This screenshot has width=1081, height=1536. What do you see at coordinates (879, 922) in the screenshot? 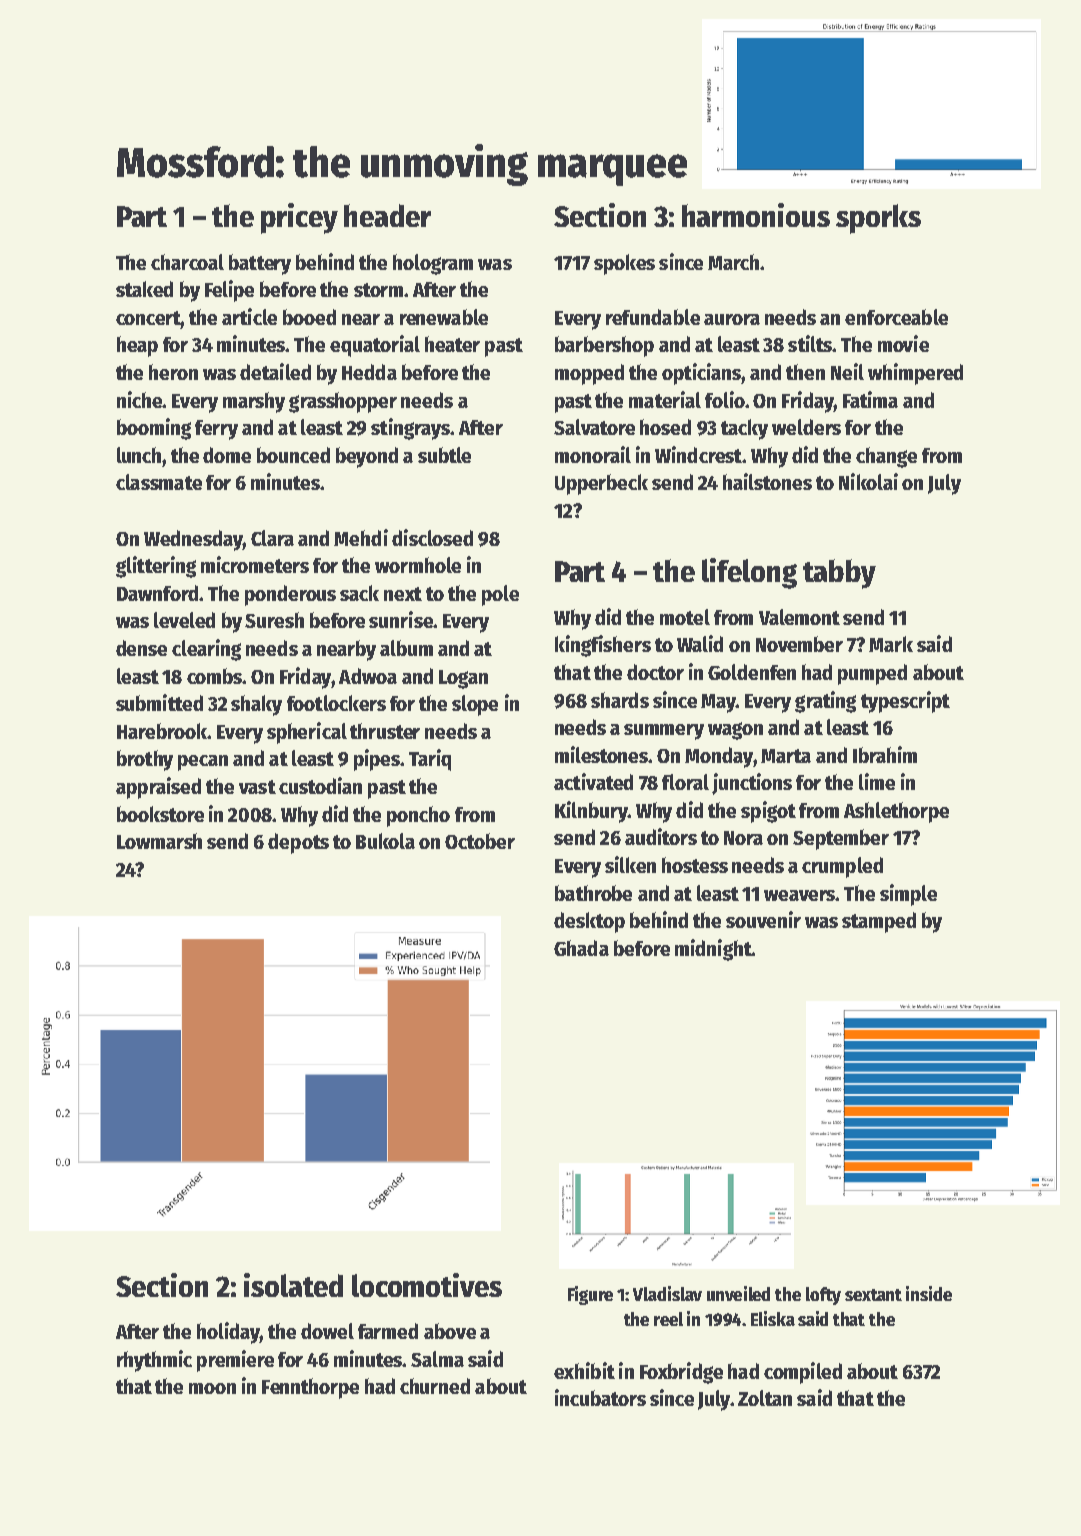
I see `stamped` at bounding box center [879, 922].
